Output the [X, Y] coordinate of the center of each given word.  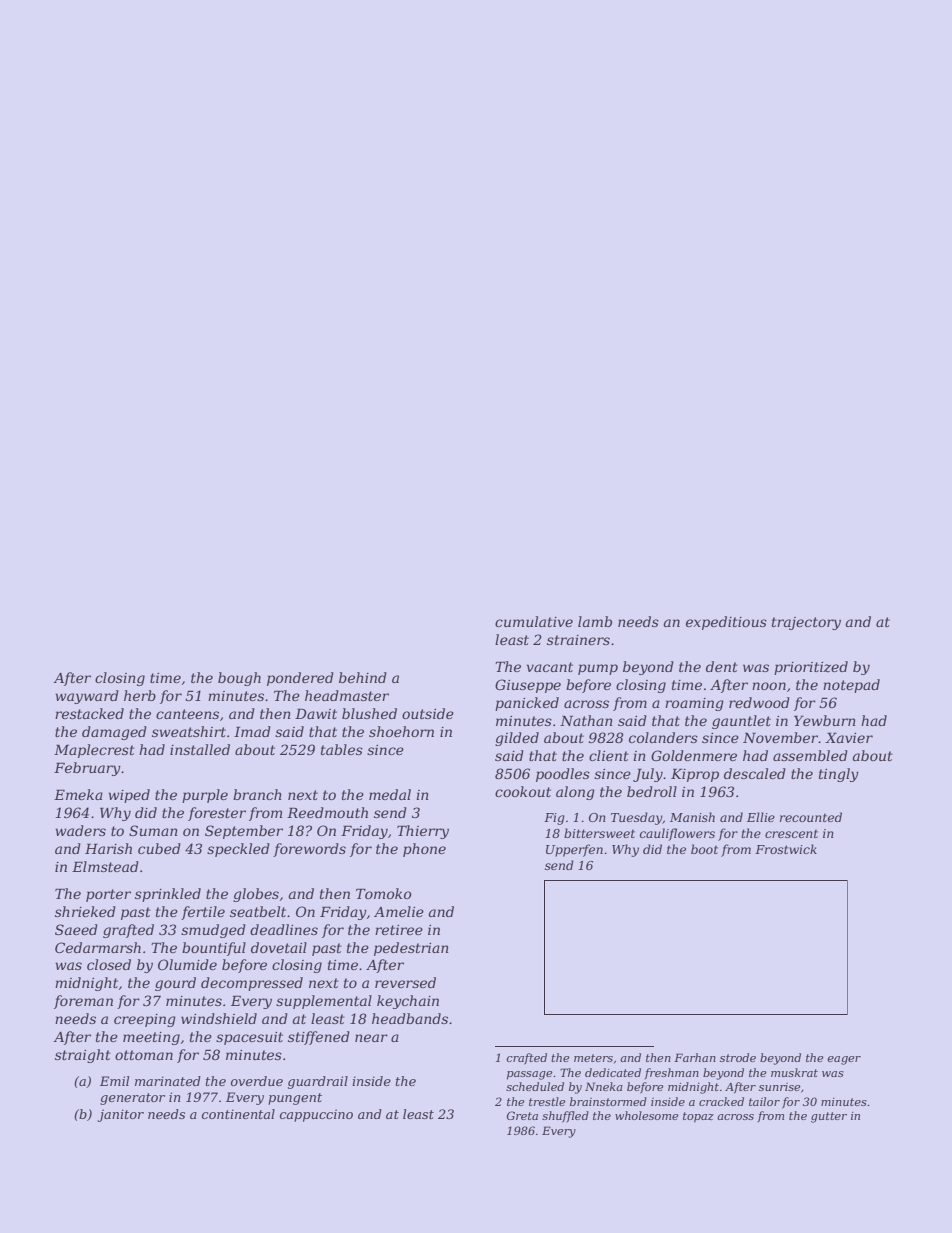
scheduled [535, 1086]
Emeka [78, 794]
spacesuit [249, 1038]
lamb [595, 621]
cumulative [534, 621]
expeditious [726, 623]
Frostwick [786, 849]
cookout [523, 791]
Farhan [695, 1057]
